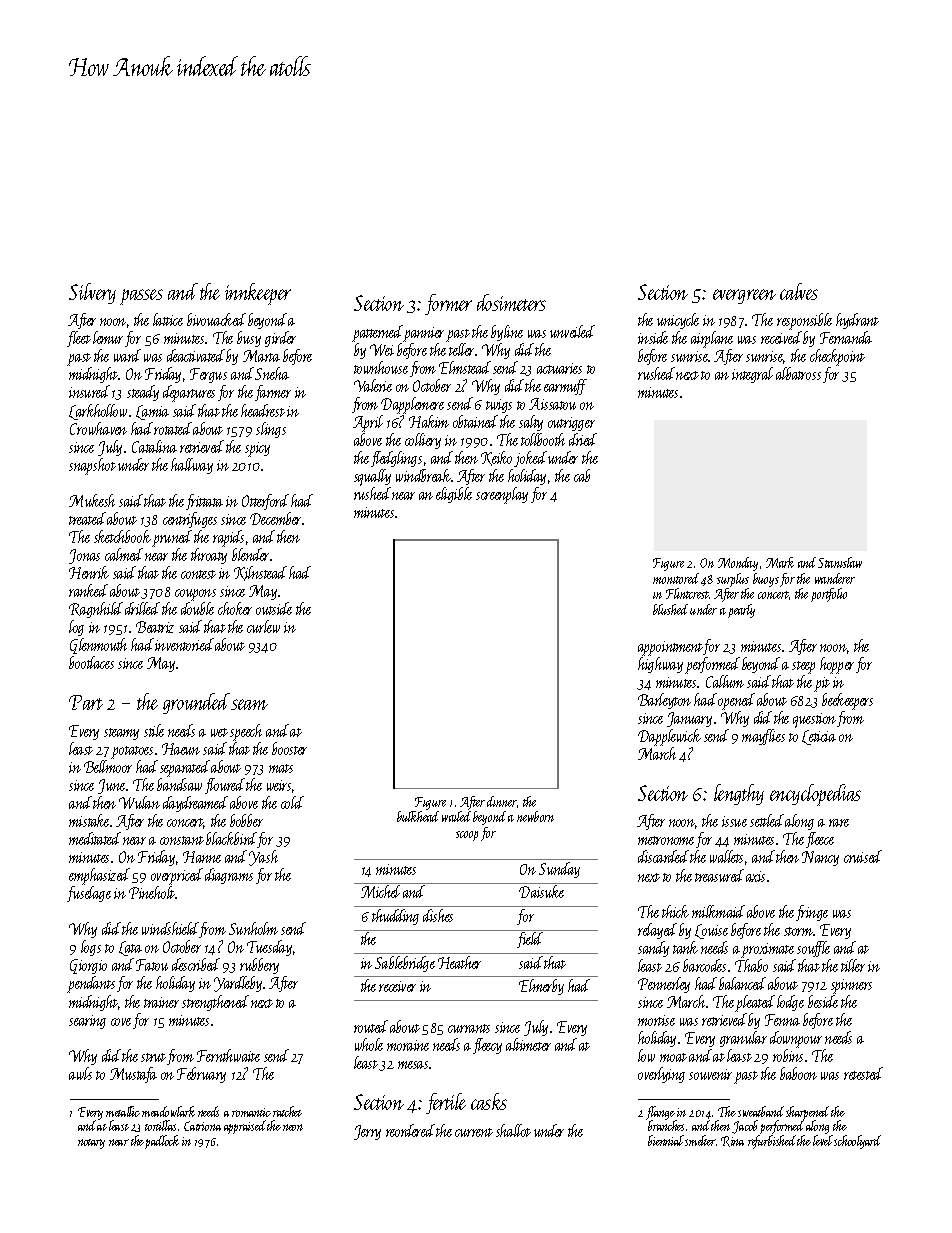 The width and height of the image is (952, 1233). I want to click on overlying, so click(661, 1075).
